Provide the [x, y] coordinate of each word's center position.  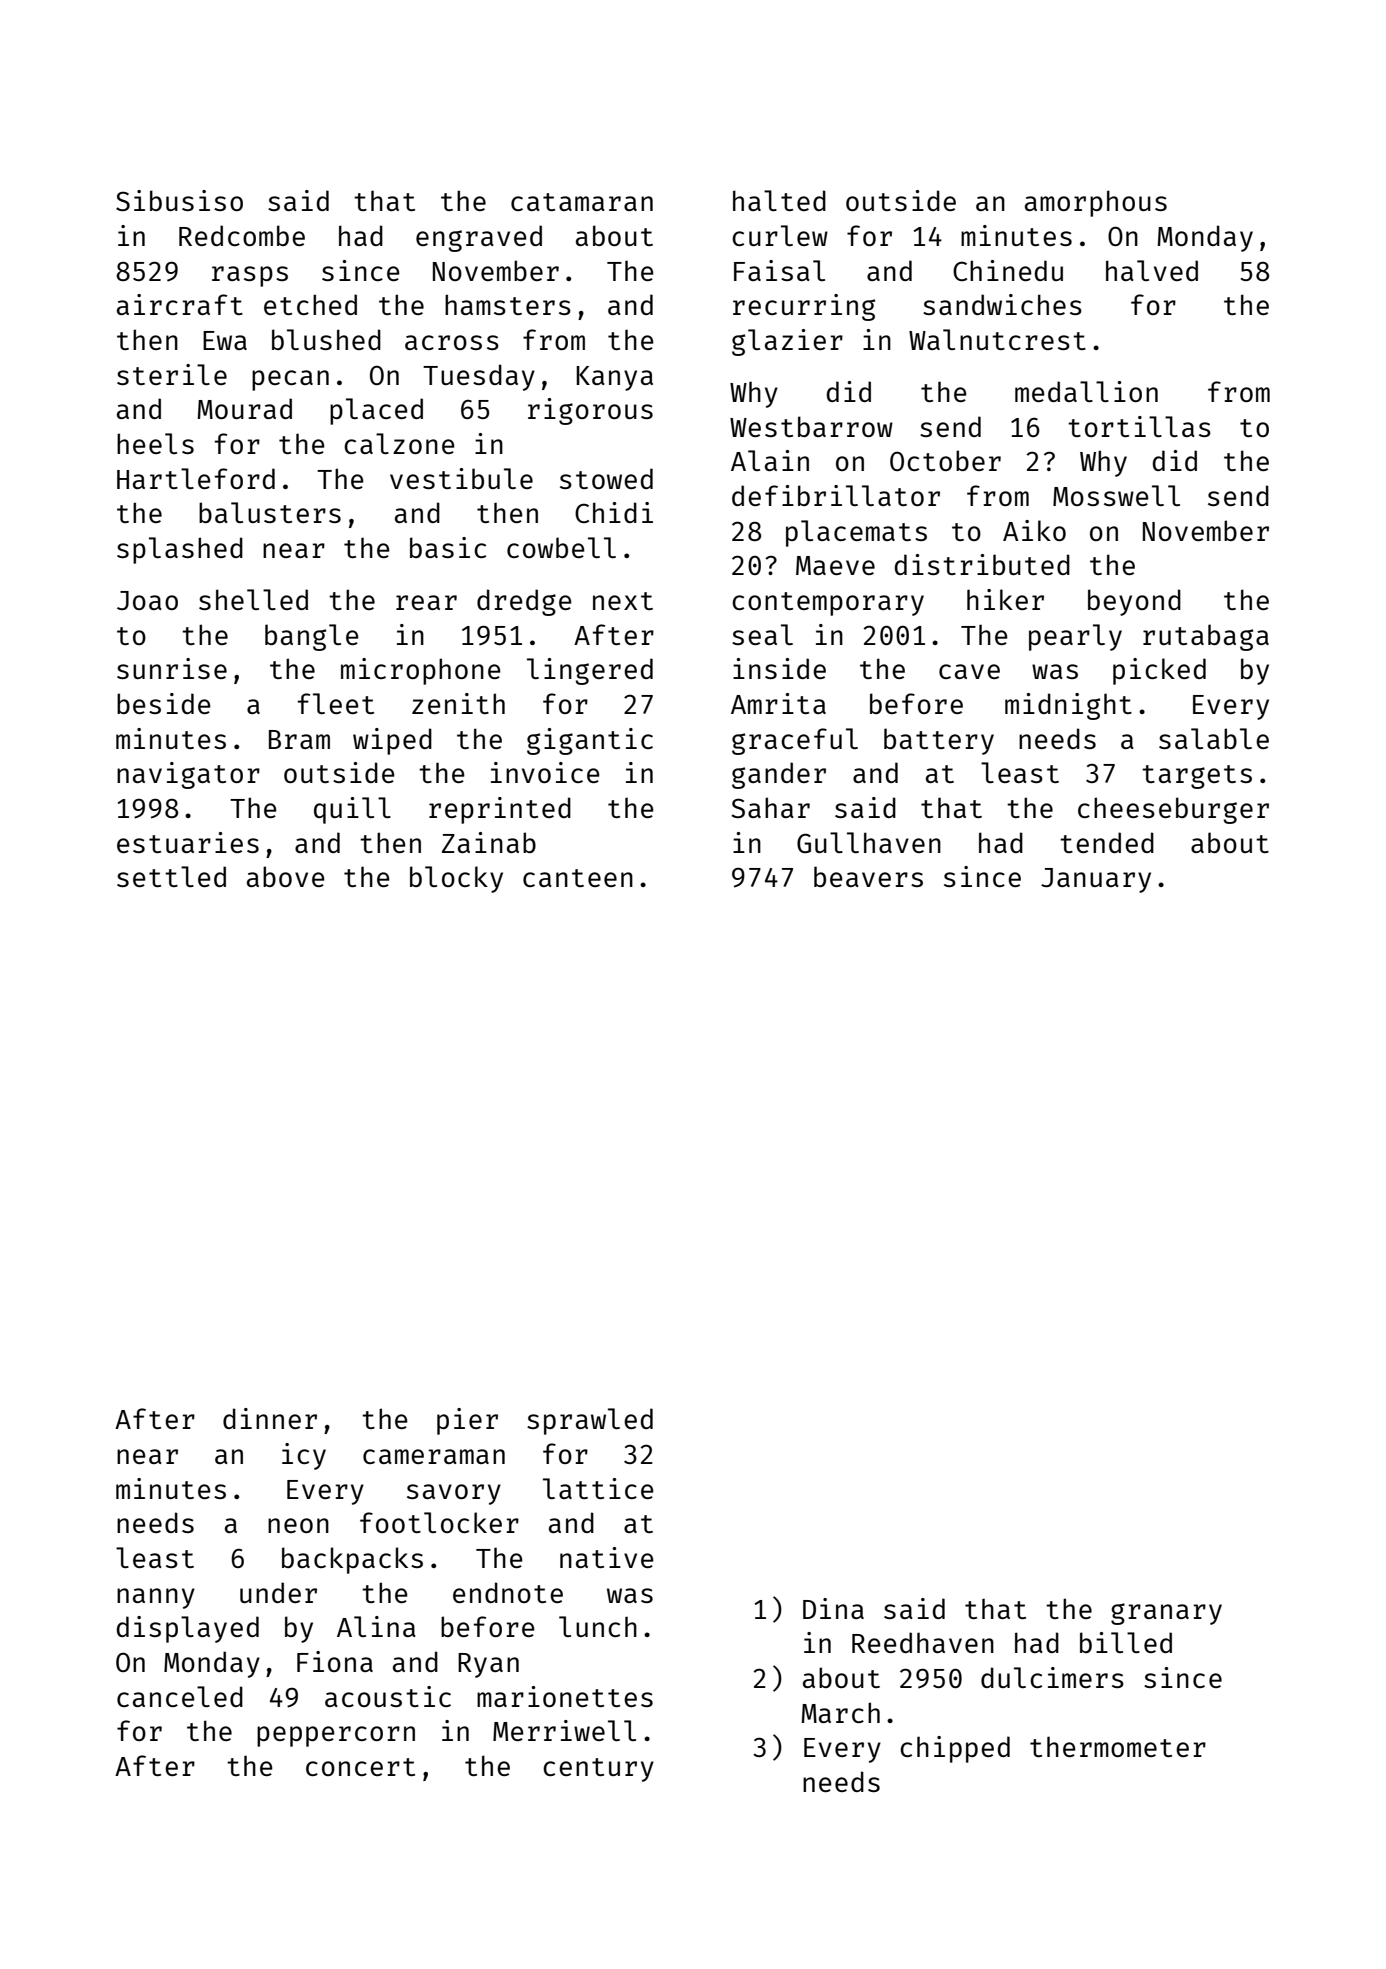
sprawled [590, 1421]
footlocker [439, 1522]
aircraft [180, 304]
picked [1159, 671]
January [1096, 880]
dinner [270, 1418]
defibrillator [836, 495]
